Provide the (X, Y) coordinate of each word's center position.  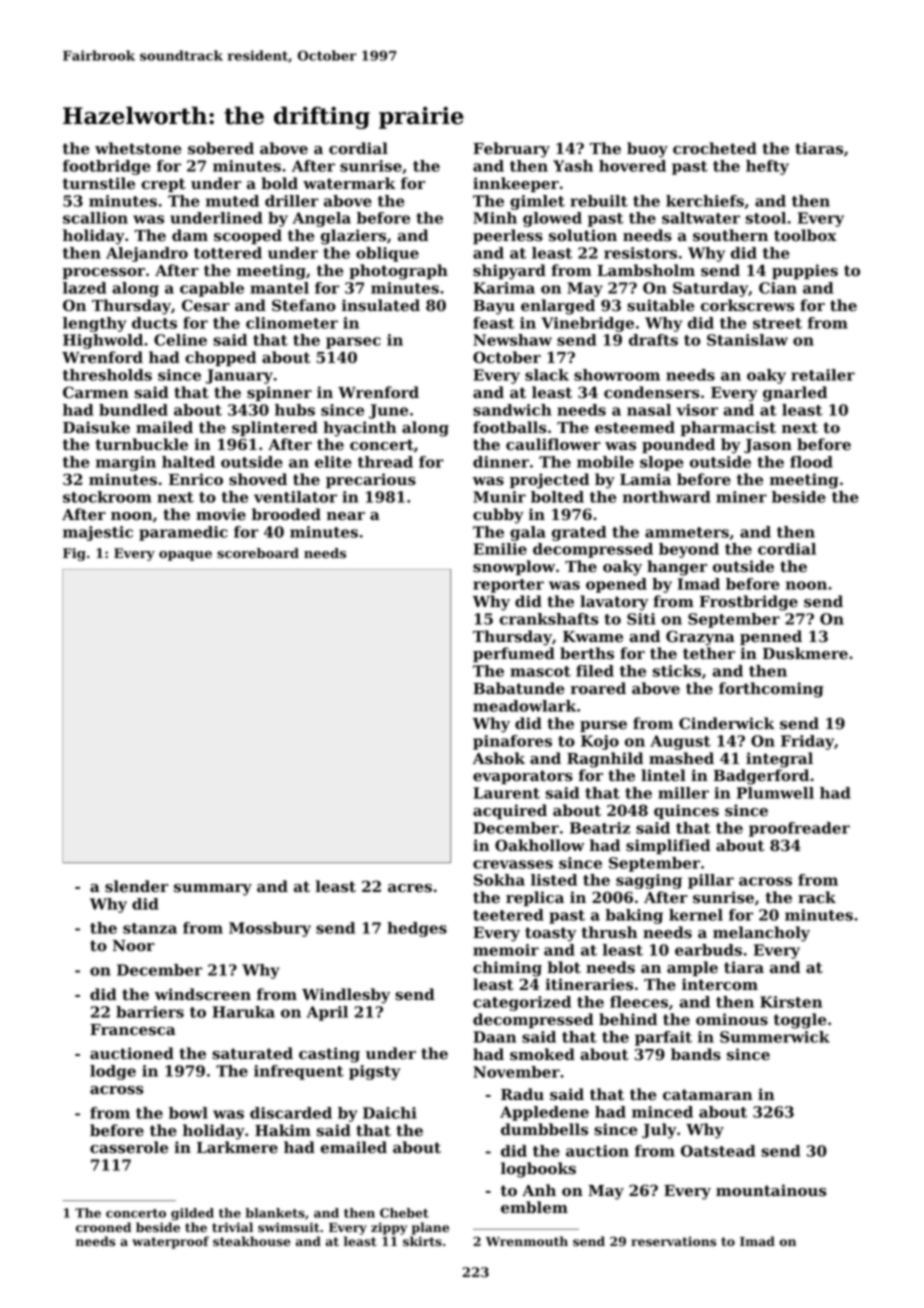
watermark (349, 183)
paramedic (183, 533)
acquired (510, 811)
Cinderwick (727, 723)
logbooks (538, 1170)
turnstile (99, 183)
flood (811, 462)
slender (136, 886)
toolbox (805, 235)
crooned (103, 1227)
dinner (501, 462)
